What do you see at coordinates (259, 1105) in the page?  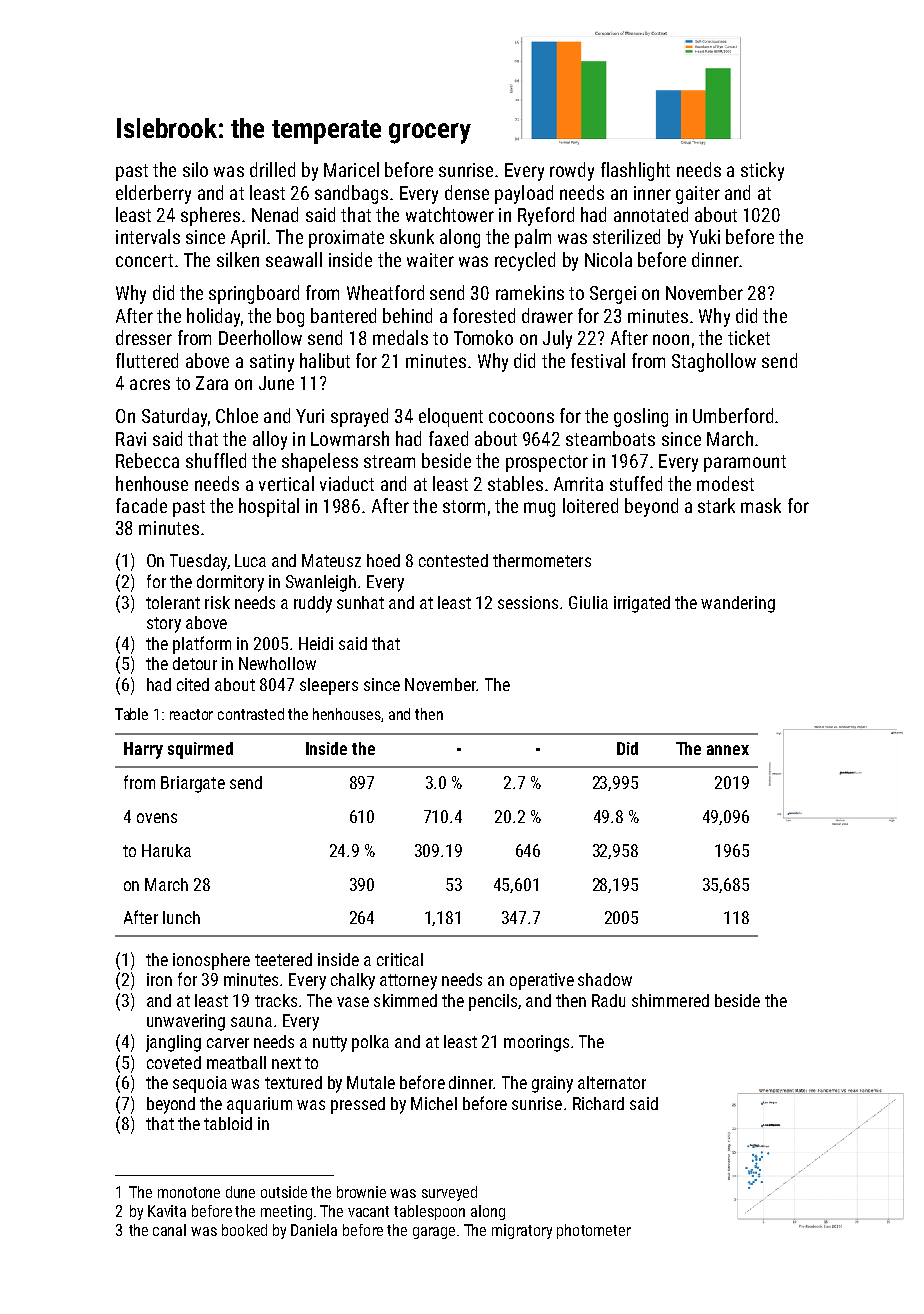 I see `aquarium` at bounding box center [259, 1105].
